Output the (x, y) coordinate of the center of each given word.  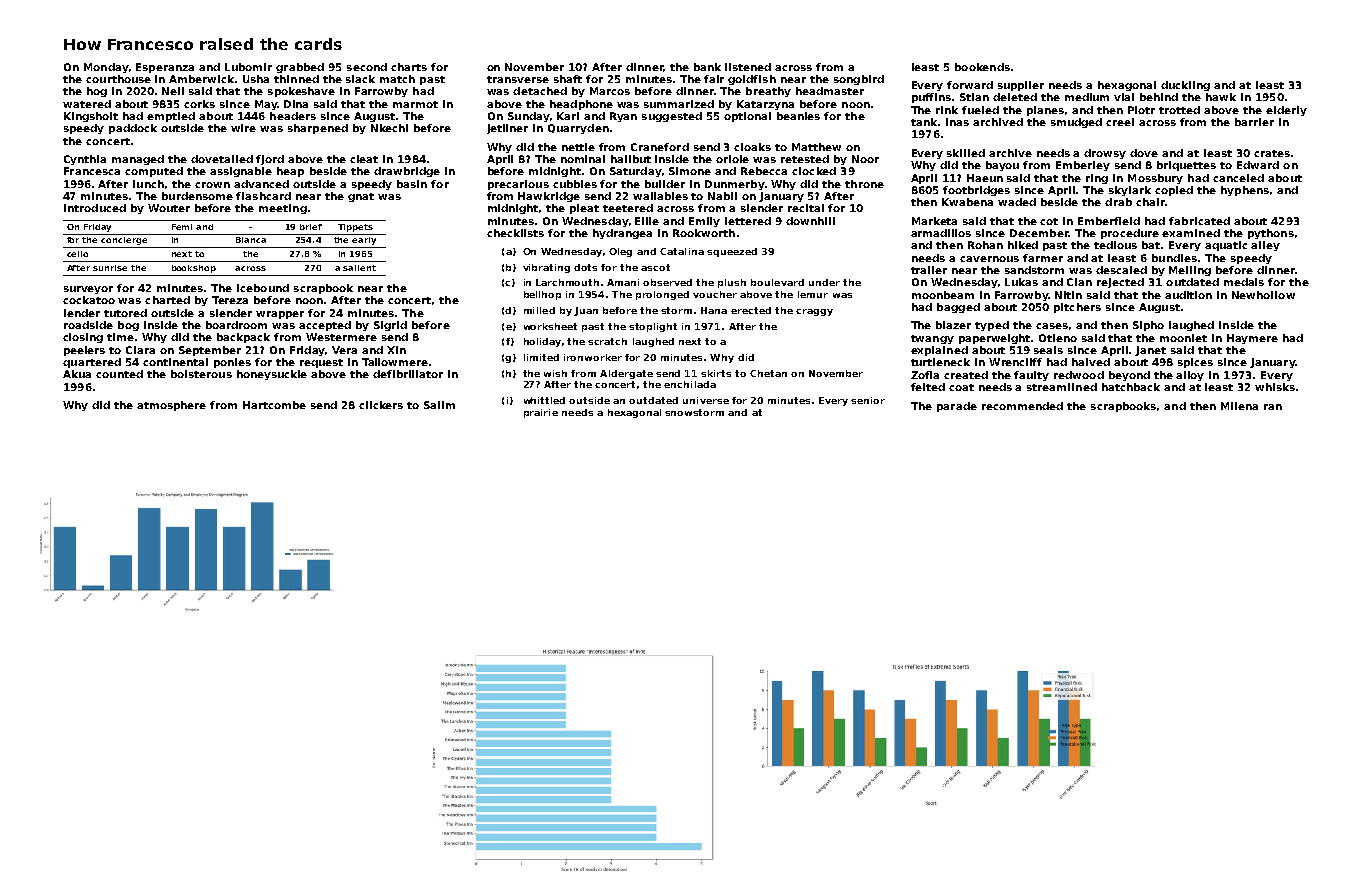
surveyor (88, 290)
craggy (814, 312)
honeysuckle (272, 375)
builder (665, 184)
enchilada (690, 384)
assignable (241, 172)
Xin (396, 350)
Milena (1239, 406)
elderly (1286, 111)
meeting (283, 209)
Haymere (1252, 339)
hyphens (1245, 191)
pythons (1271, 234)
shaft (568, 79)
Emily (704, 222)
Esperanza (165, 68)
